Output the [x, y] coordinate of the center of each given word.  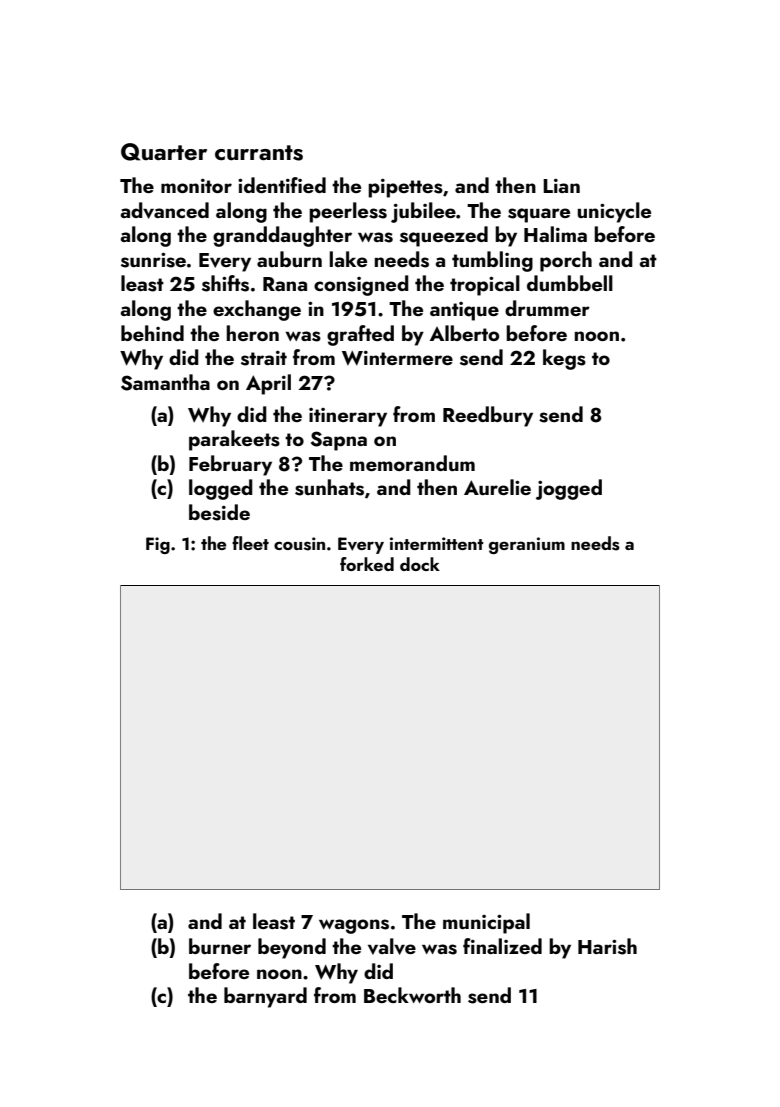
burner [220, 946]
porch [566, 261]
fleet [250, 543]
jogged [569, 489]
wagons [354, 926]
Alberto [464, 333]
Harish [607, 946]
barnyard [265, 997]
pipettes [405, 188]
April [268, 384]
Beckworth [412, 995]
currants [259, 153]
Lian [561, 186]
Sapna [339, 441]
